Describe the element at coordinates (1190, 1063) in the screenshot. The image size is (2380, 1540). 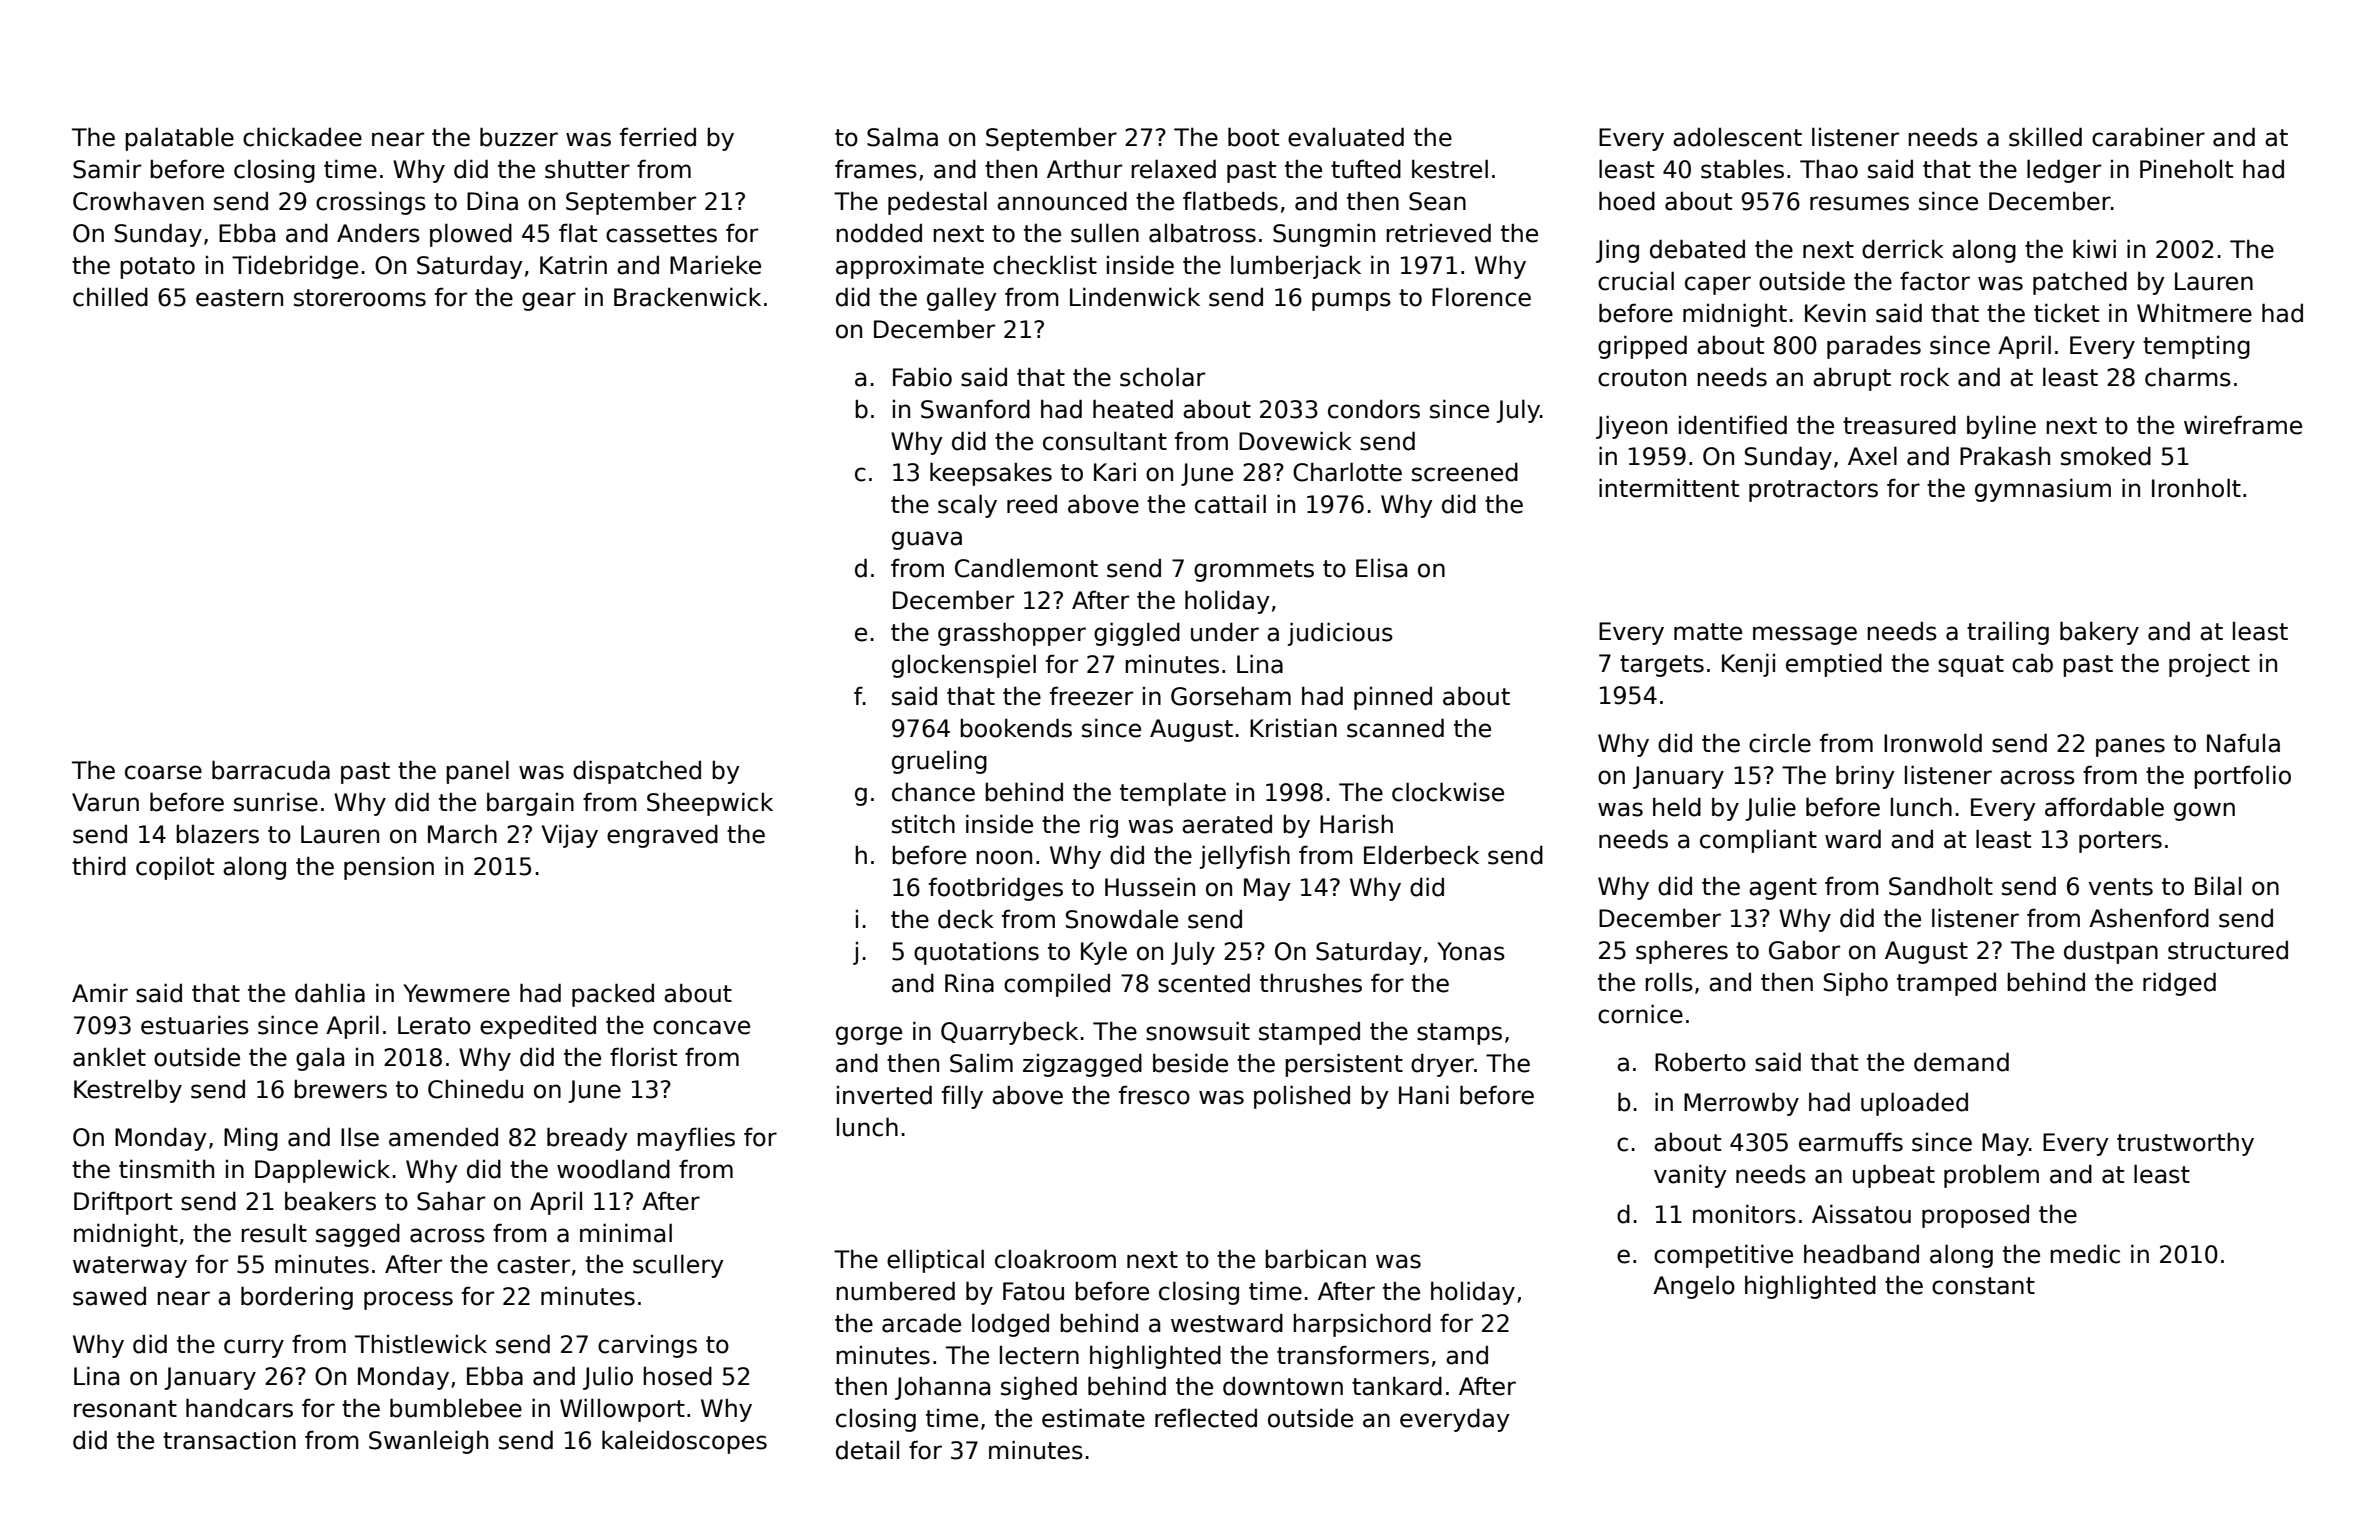
I see `beside` at that location.
